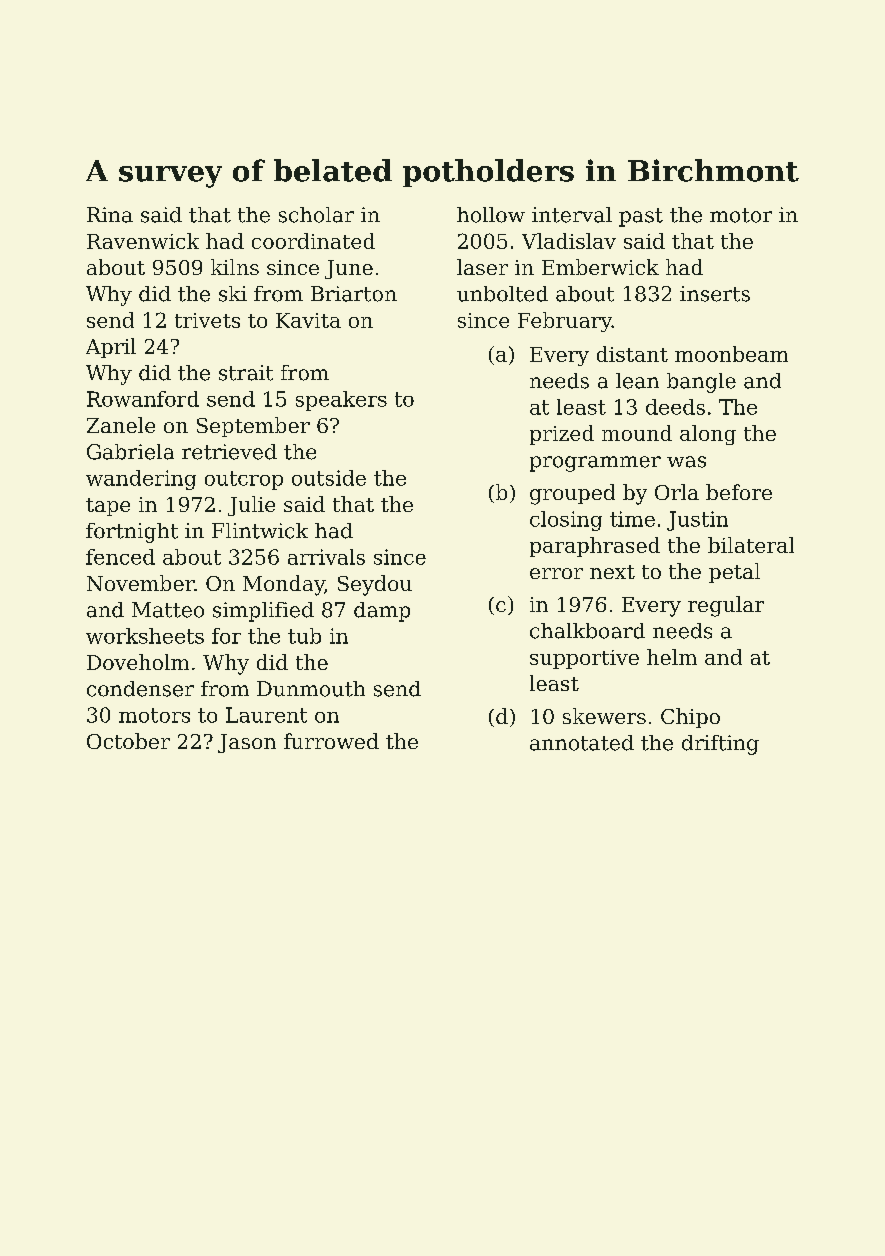 The height and width of the page is (1256, 885). Describe the element at coordinates (556, 573) in the page. I see `error` at that location.
